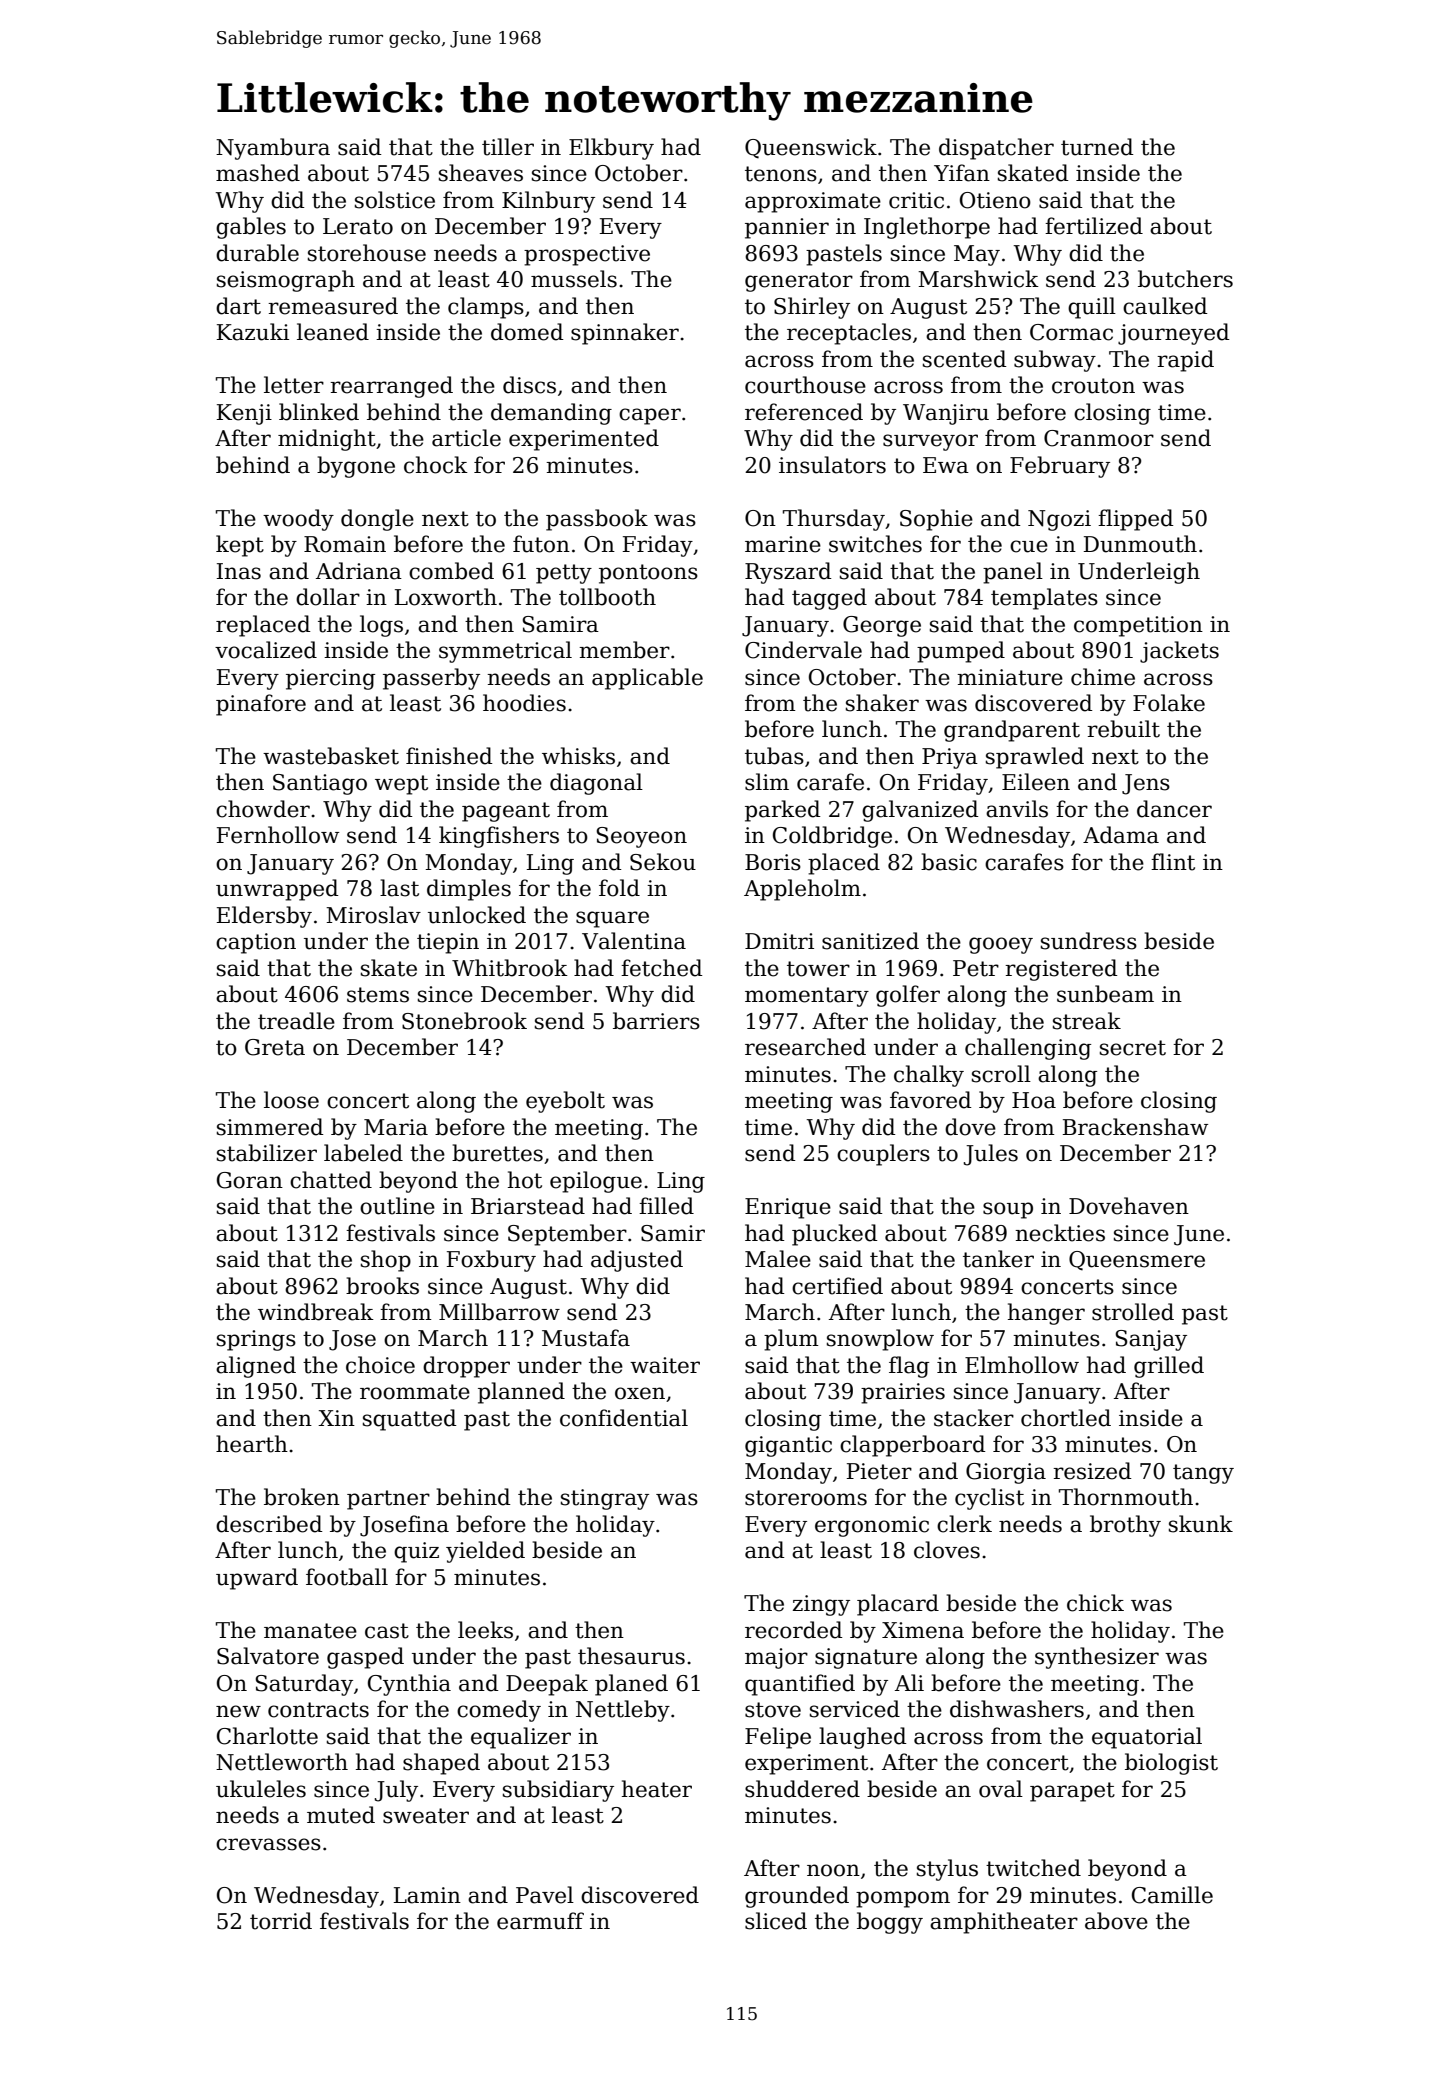 The image size is (1450, 2100). What do you see at coordinates (1185, 279) in the screenshot?
I see `butchers` at bounding box center [1185, 279].
